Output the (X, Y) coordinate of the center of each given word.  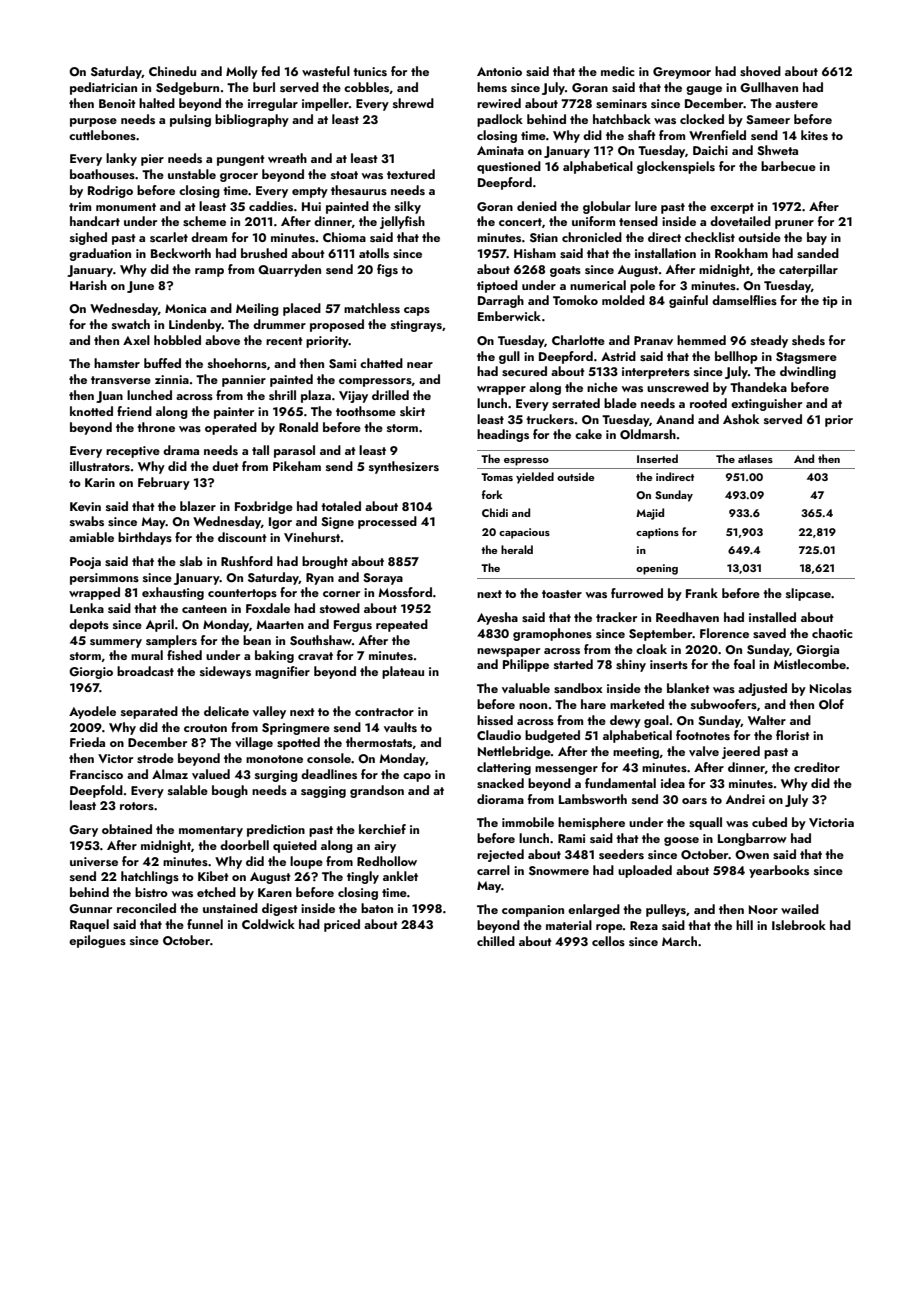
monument (126, 207)
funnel (205, 924)
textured (411, 174)
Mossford (405, 592)
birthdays (145, 538)
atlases (755, 458)
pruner (794, 224)
